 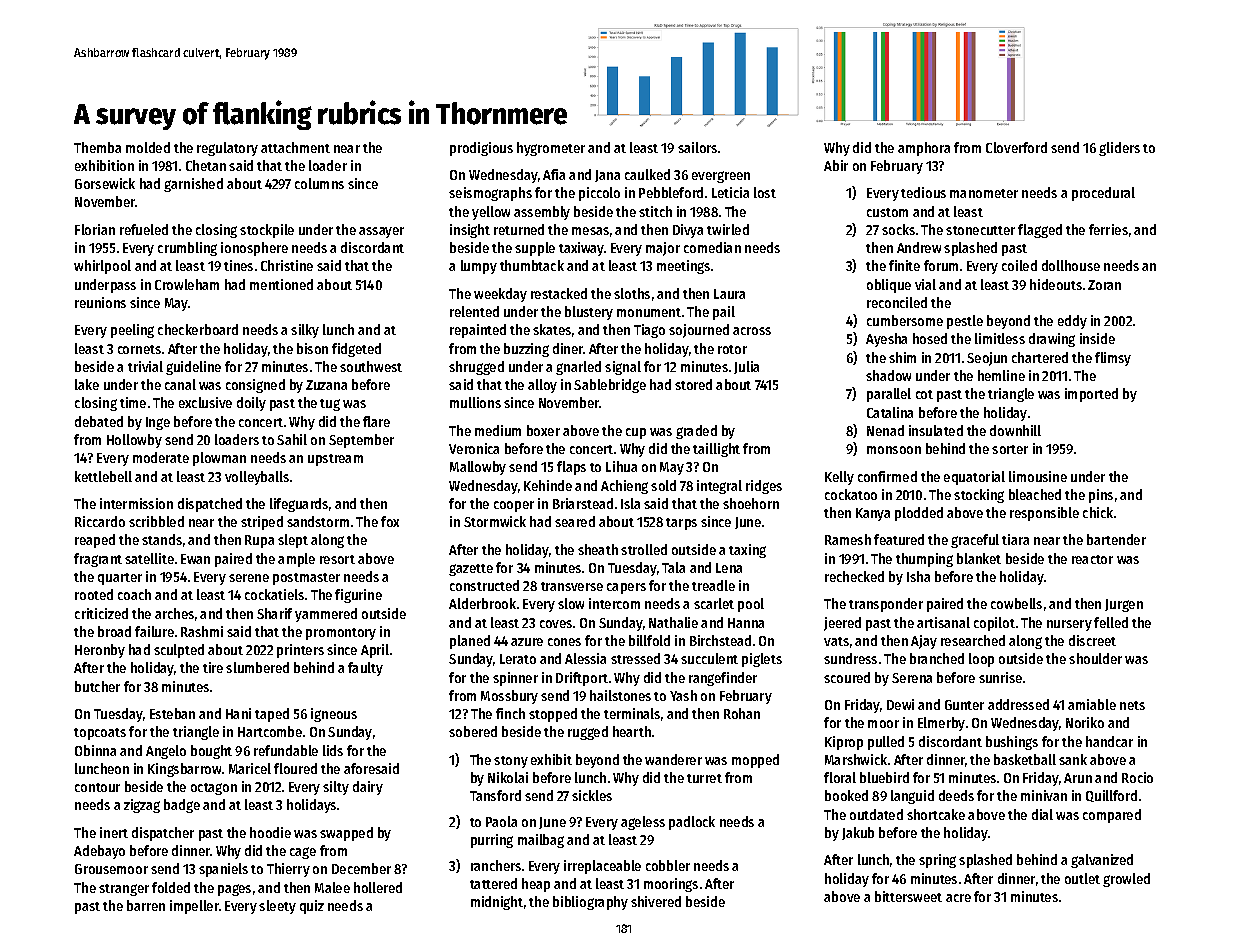 I want to click on equatorial, so click(x=974, y=478).
